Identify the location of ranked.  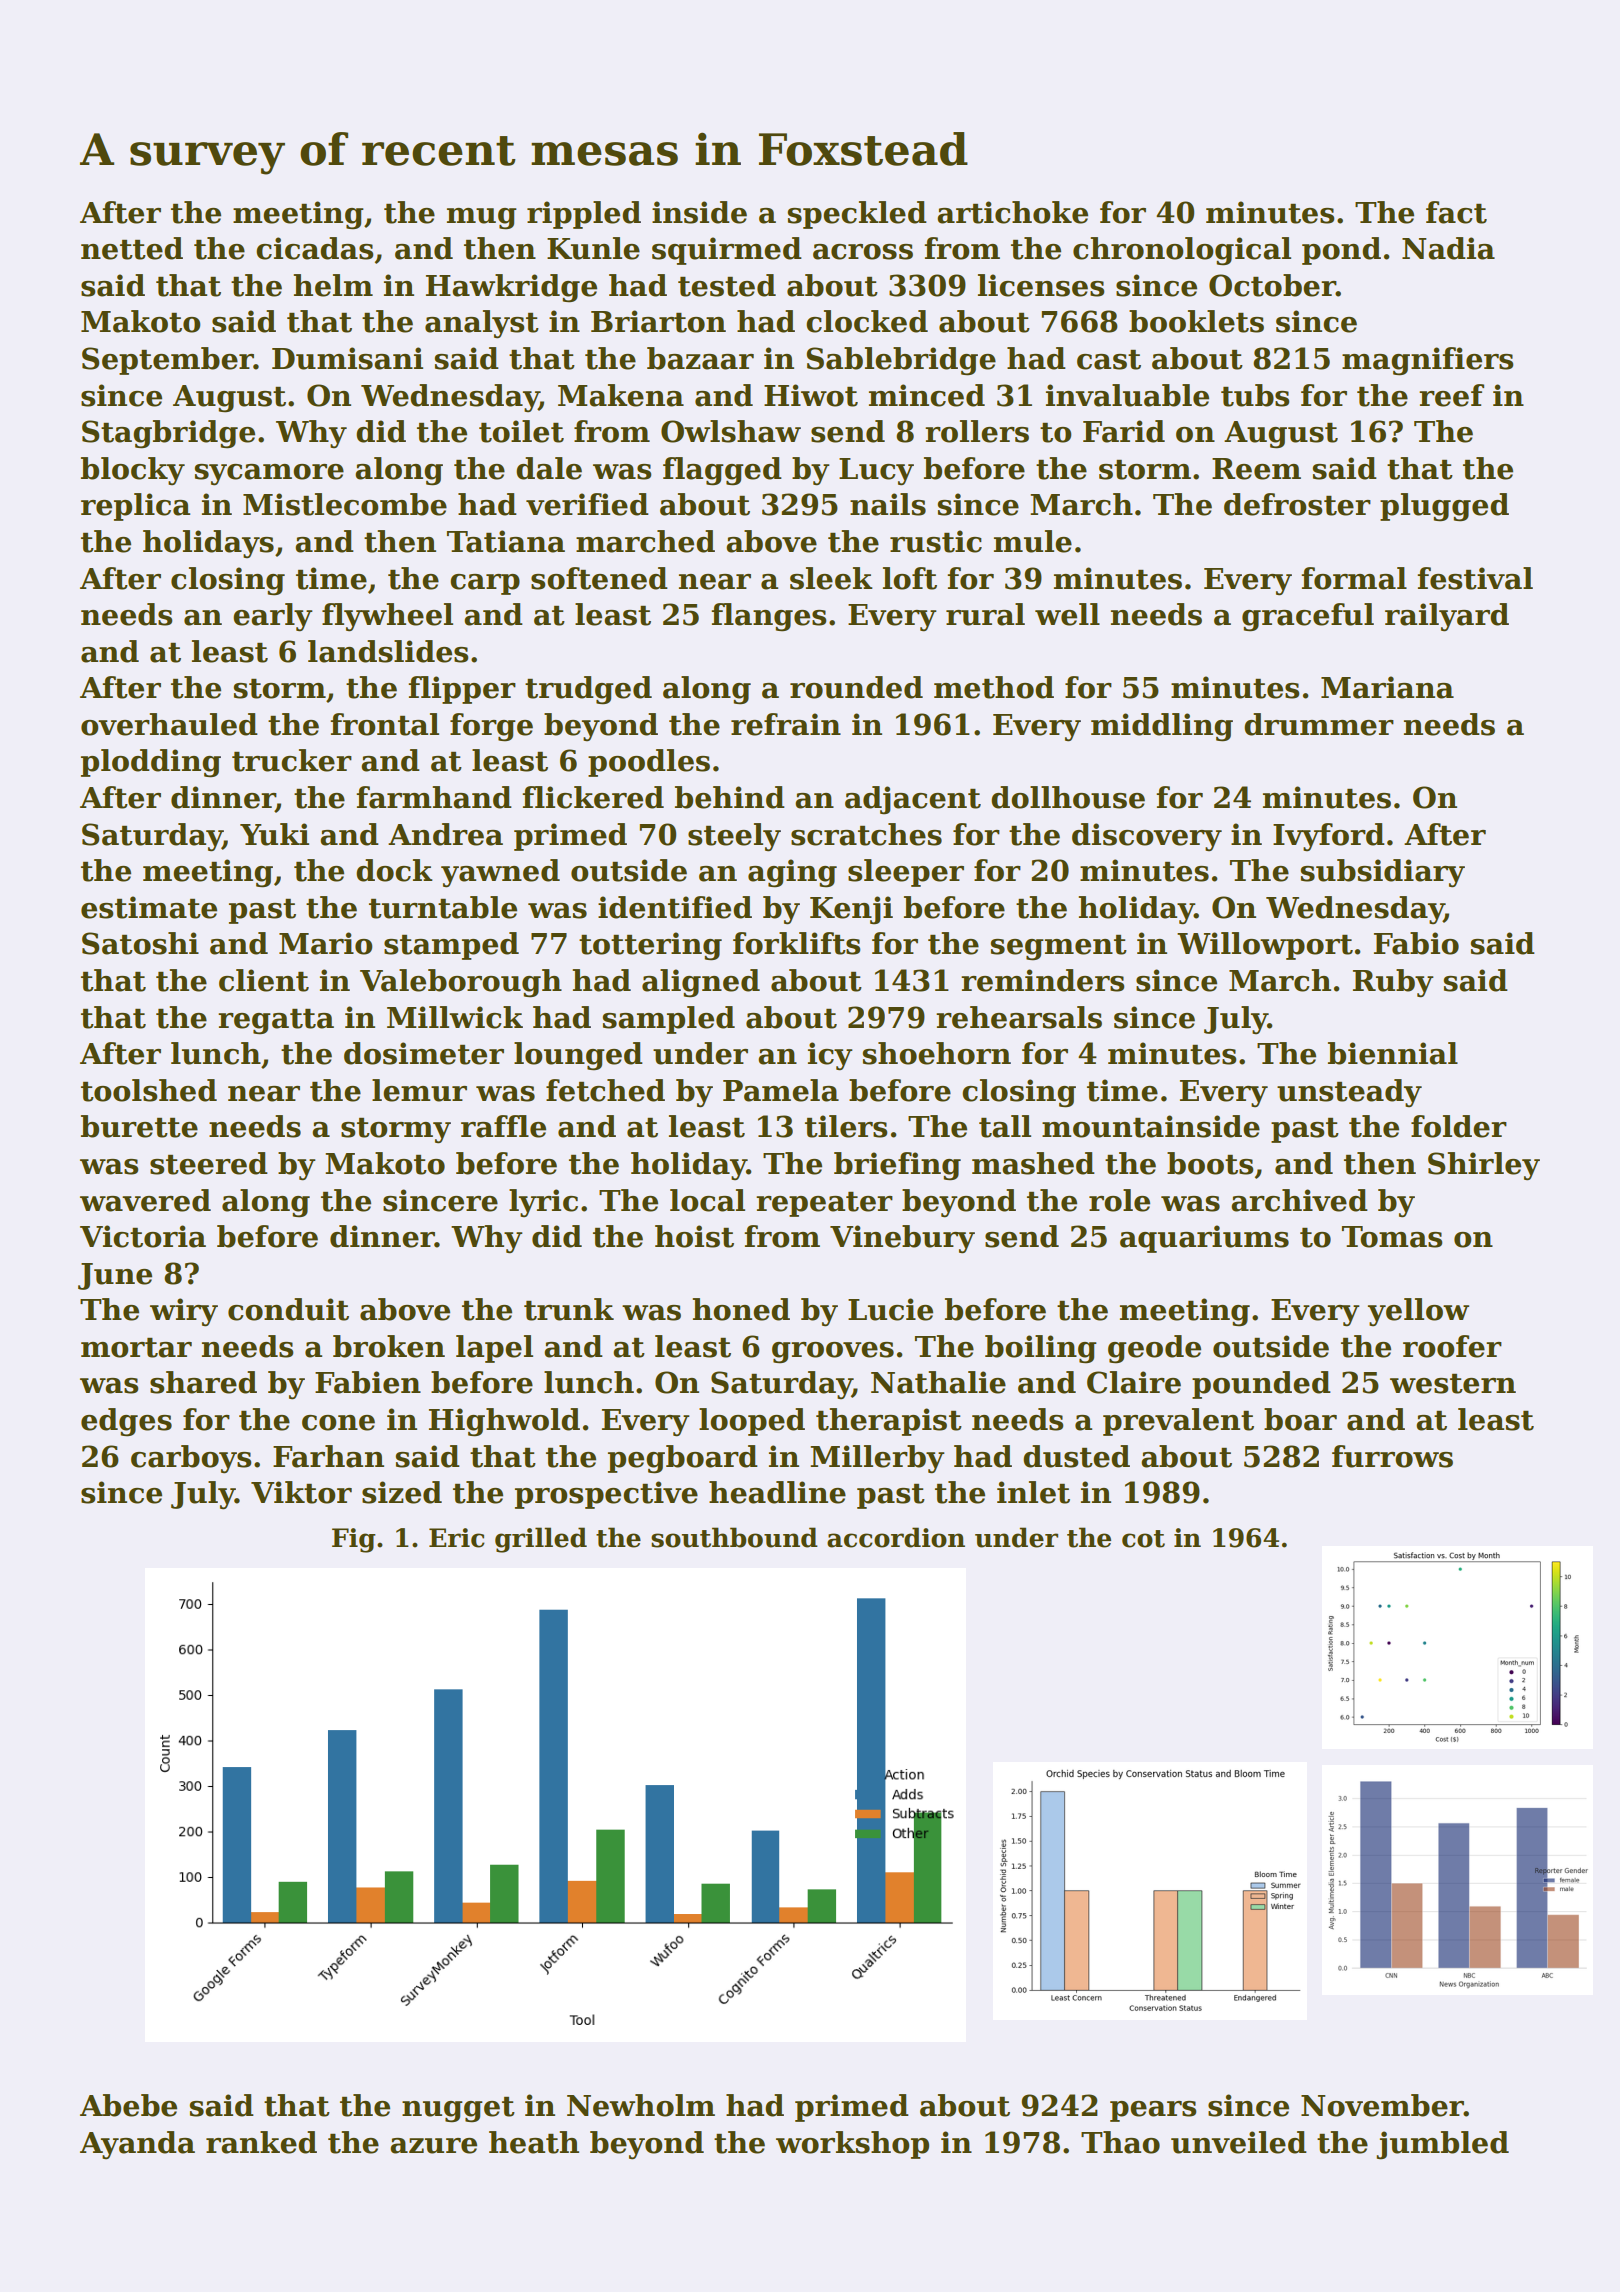
(261, 2142).
